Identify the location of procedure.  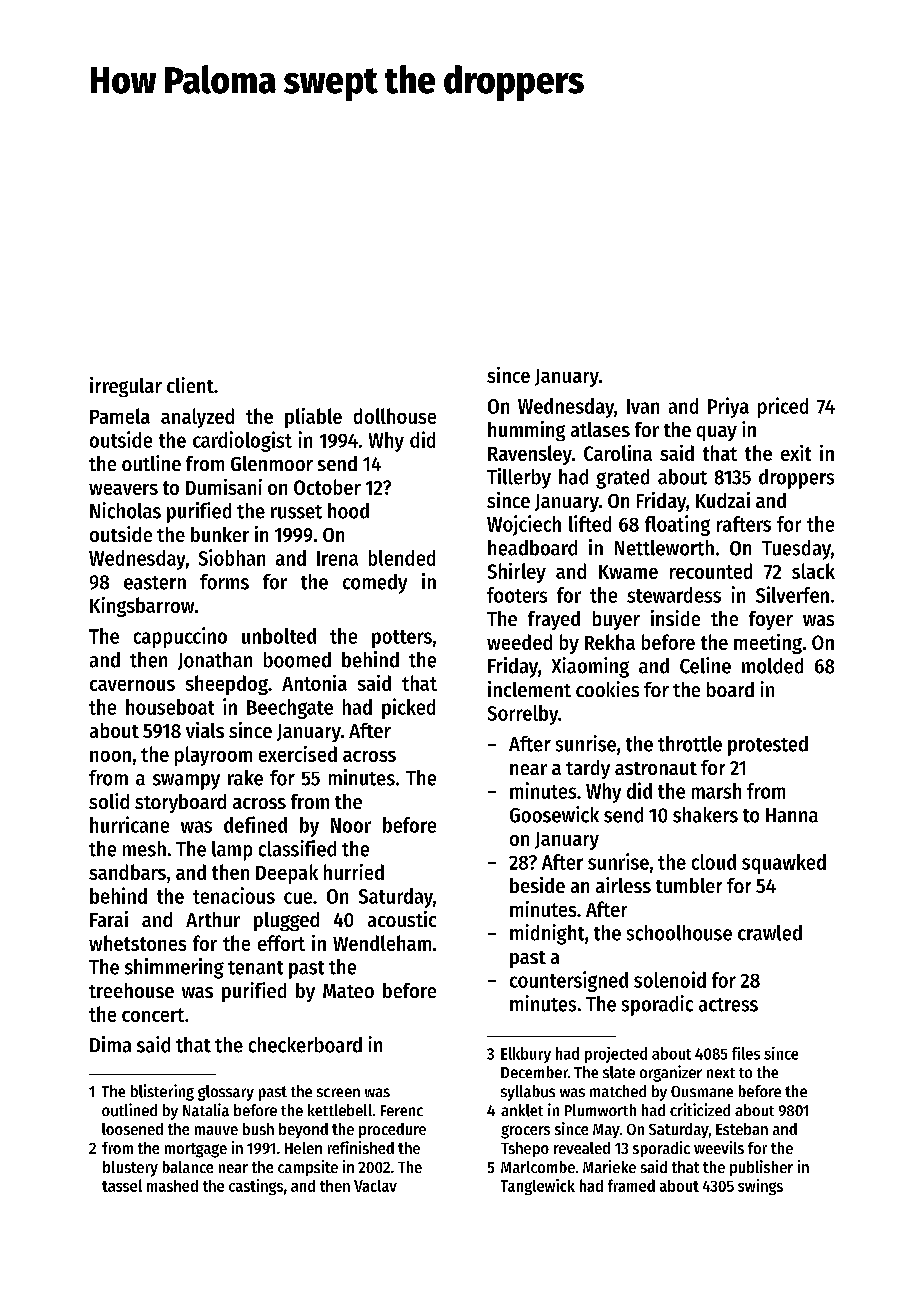
(392, 1130).
